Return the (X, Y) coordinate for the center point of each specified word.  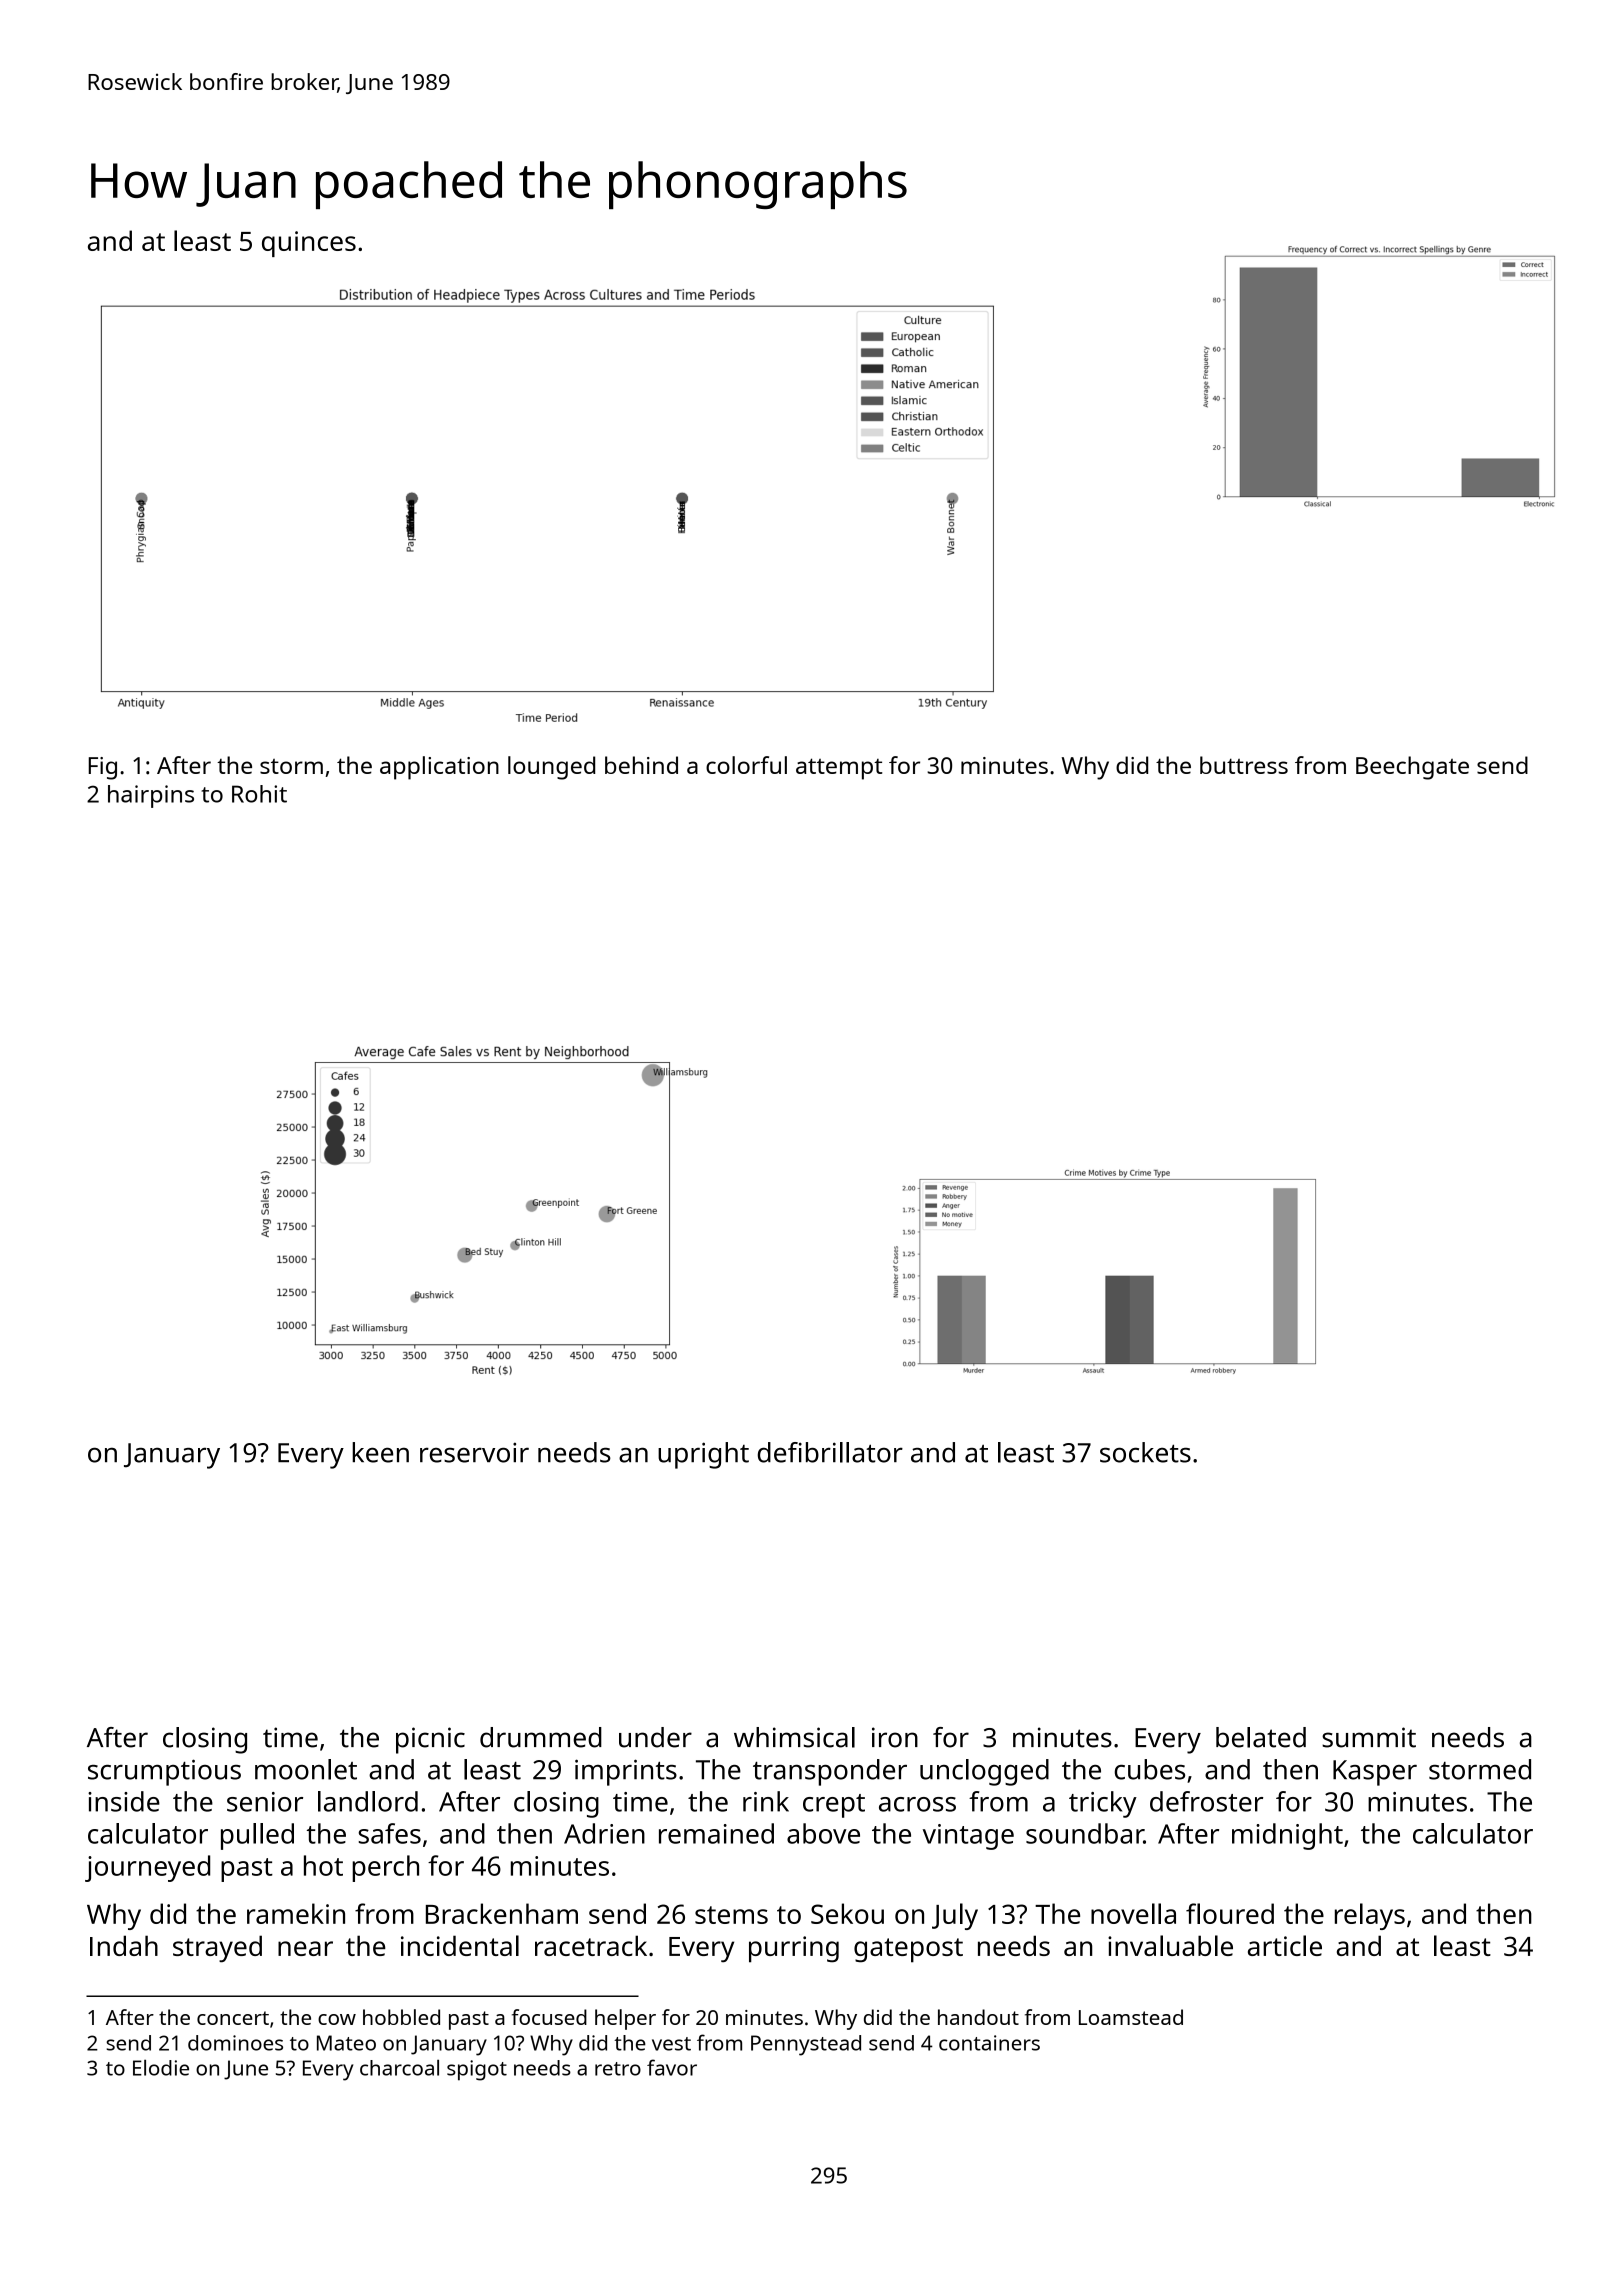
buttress (1244, 765)
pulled (257, 1836)
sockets (1145, 1452)
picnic (430, 1740)
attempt (839, 769)
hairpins (151, 796)
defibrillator (830, 1452)
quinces (309, 244)
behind (641, 765)
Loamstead (1131, 2017)
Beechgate (1412, 768)
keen (380, 1452)
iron (895, 1737)
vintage (968, 1837)
